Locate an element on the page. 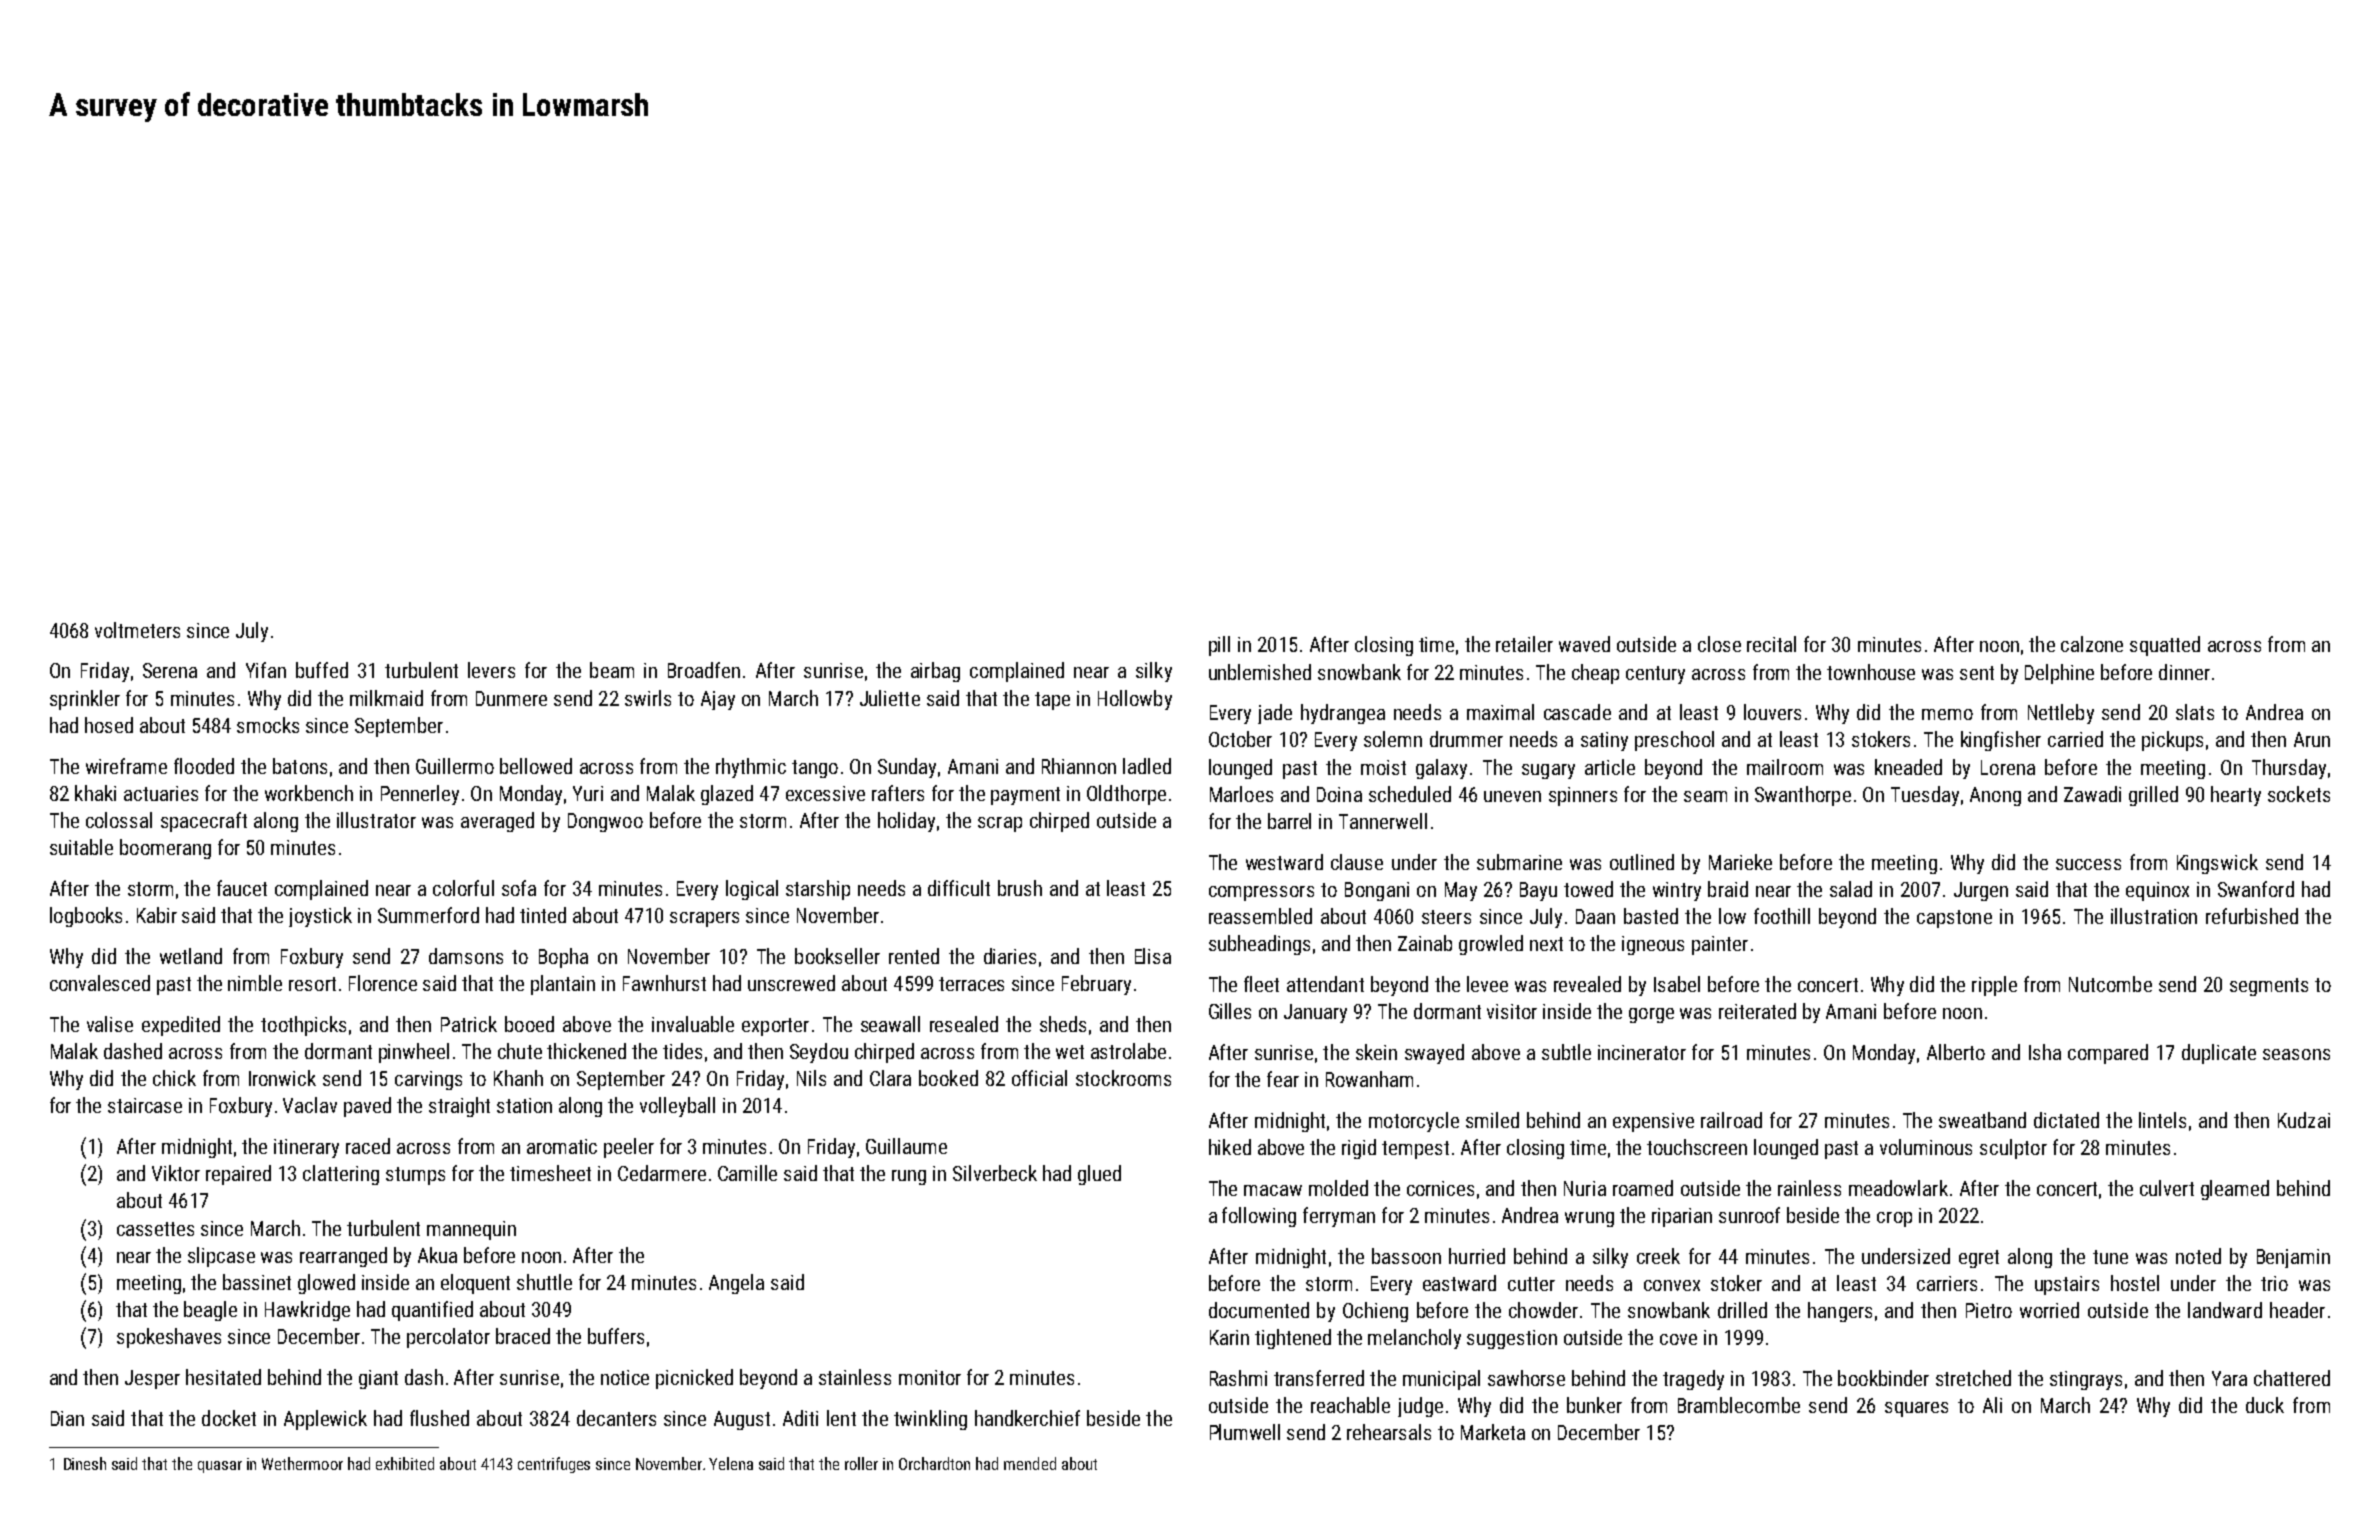  Pietro is located at coordinates (1989, 1310).
